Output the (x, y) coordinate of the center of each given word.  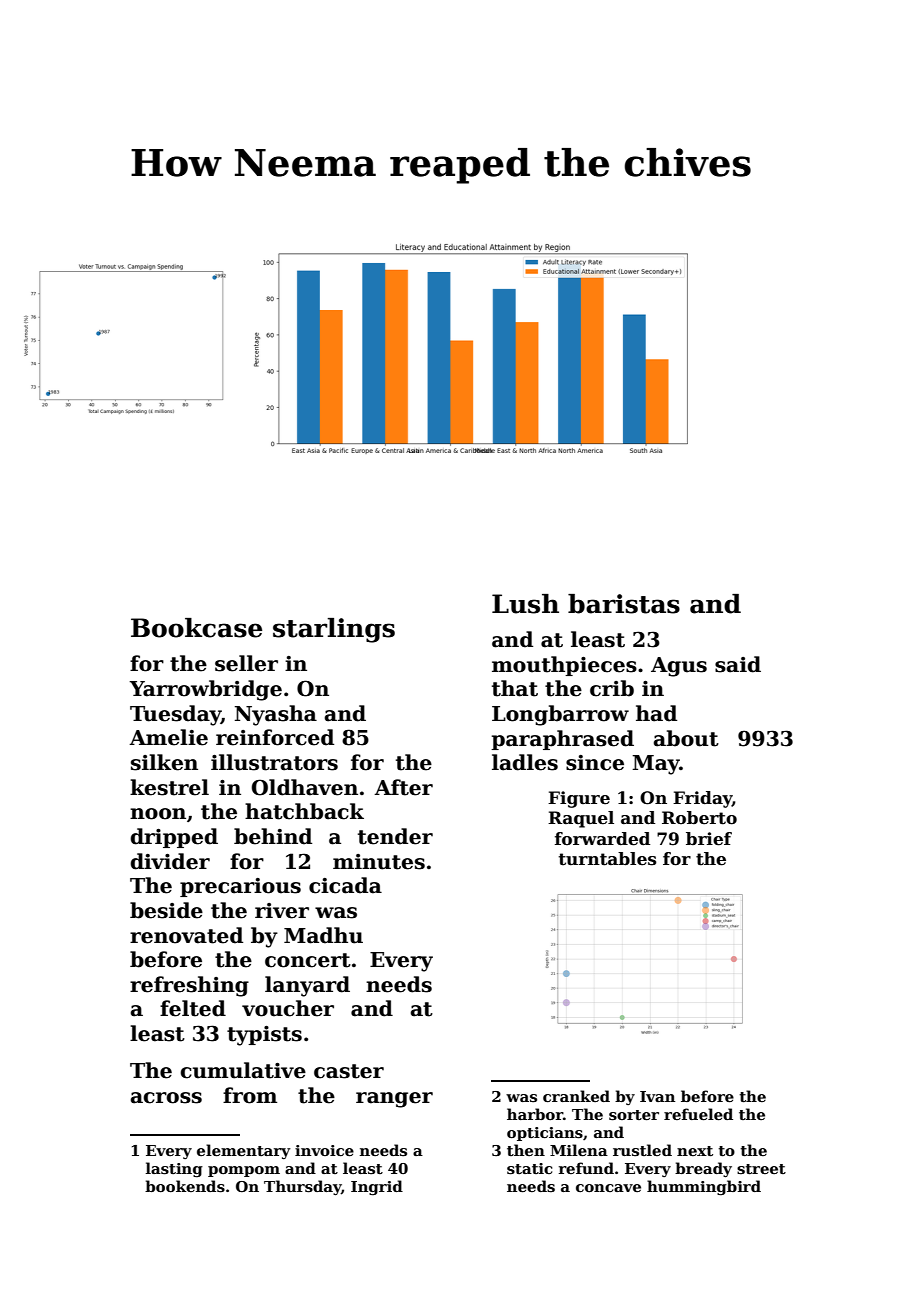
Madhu (323, 935)
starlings (334, 630)
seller (246, 663)
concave (608, 1188)
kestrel (169, 787)
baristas (624, 604)
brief (709, 839)
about (686, 738)
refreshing (189, 986)
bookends (185, 1186)
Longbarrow (560, 715)
